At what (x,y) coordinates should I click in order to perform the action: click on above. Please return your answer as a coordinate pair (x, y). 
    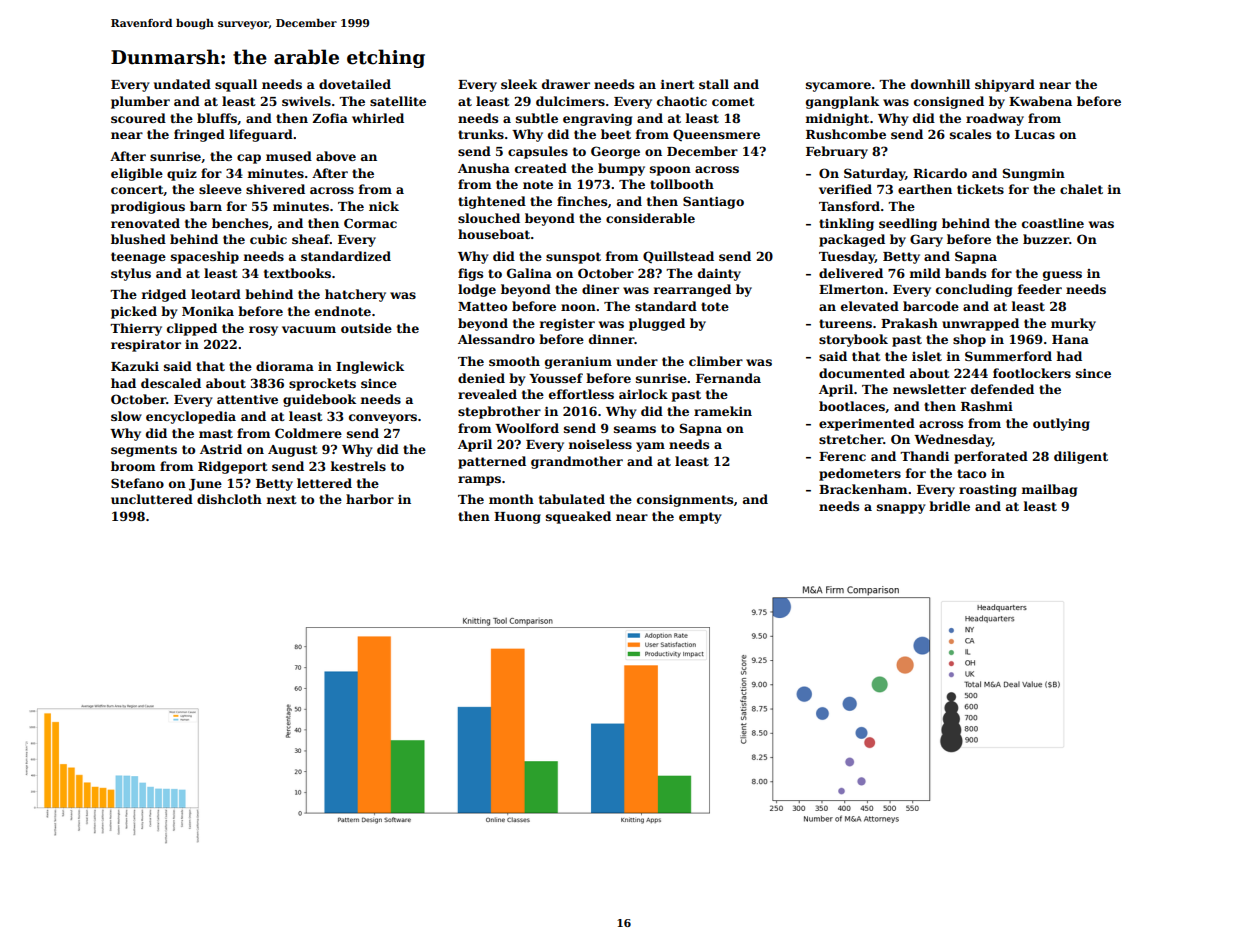
    Looking at the image, I should click on (336, 156).
